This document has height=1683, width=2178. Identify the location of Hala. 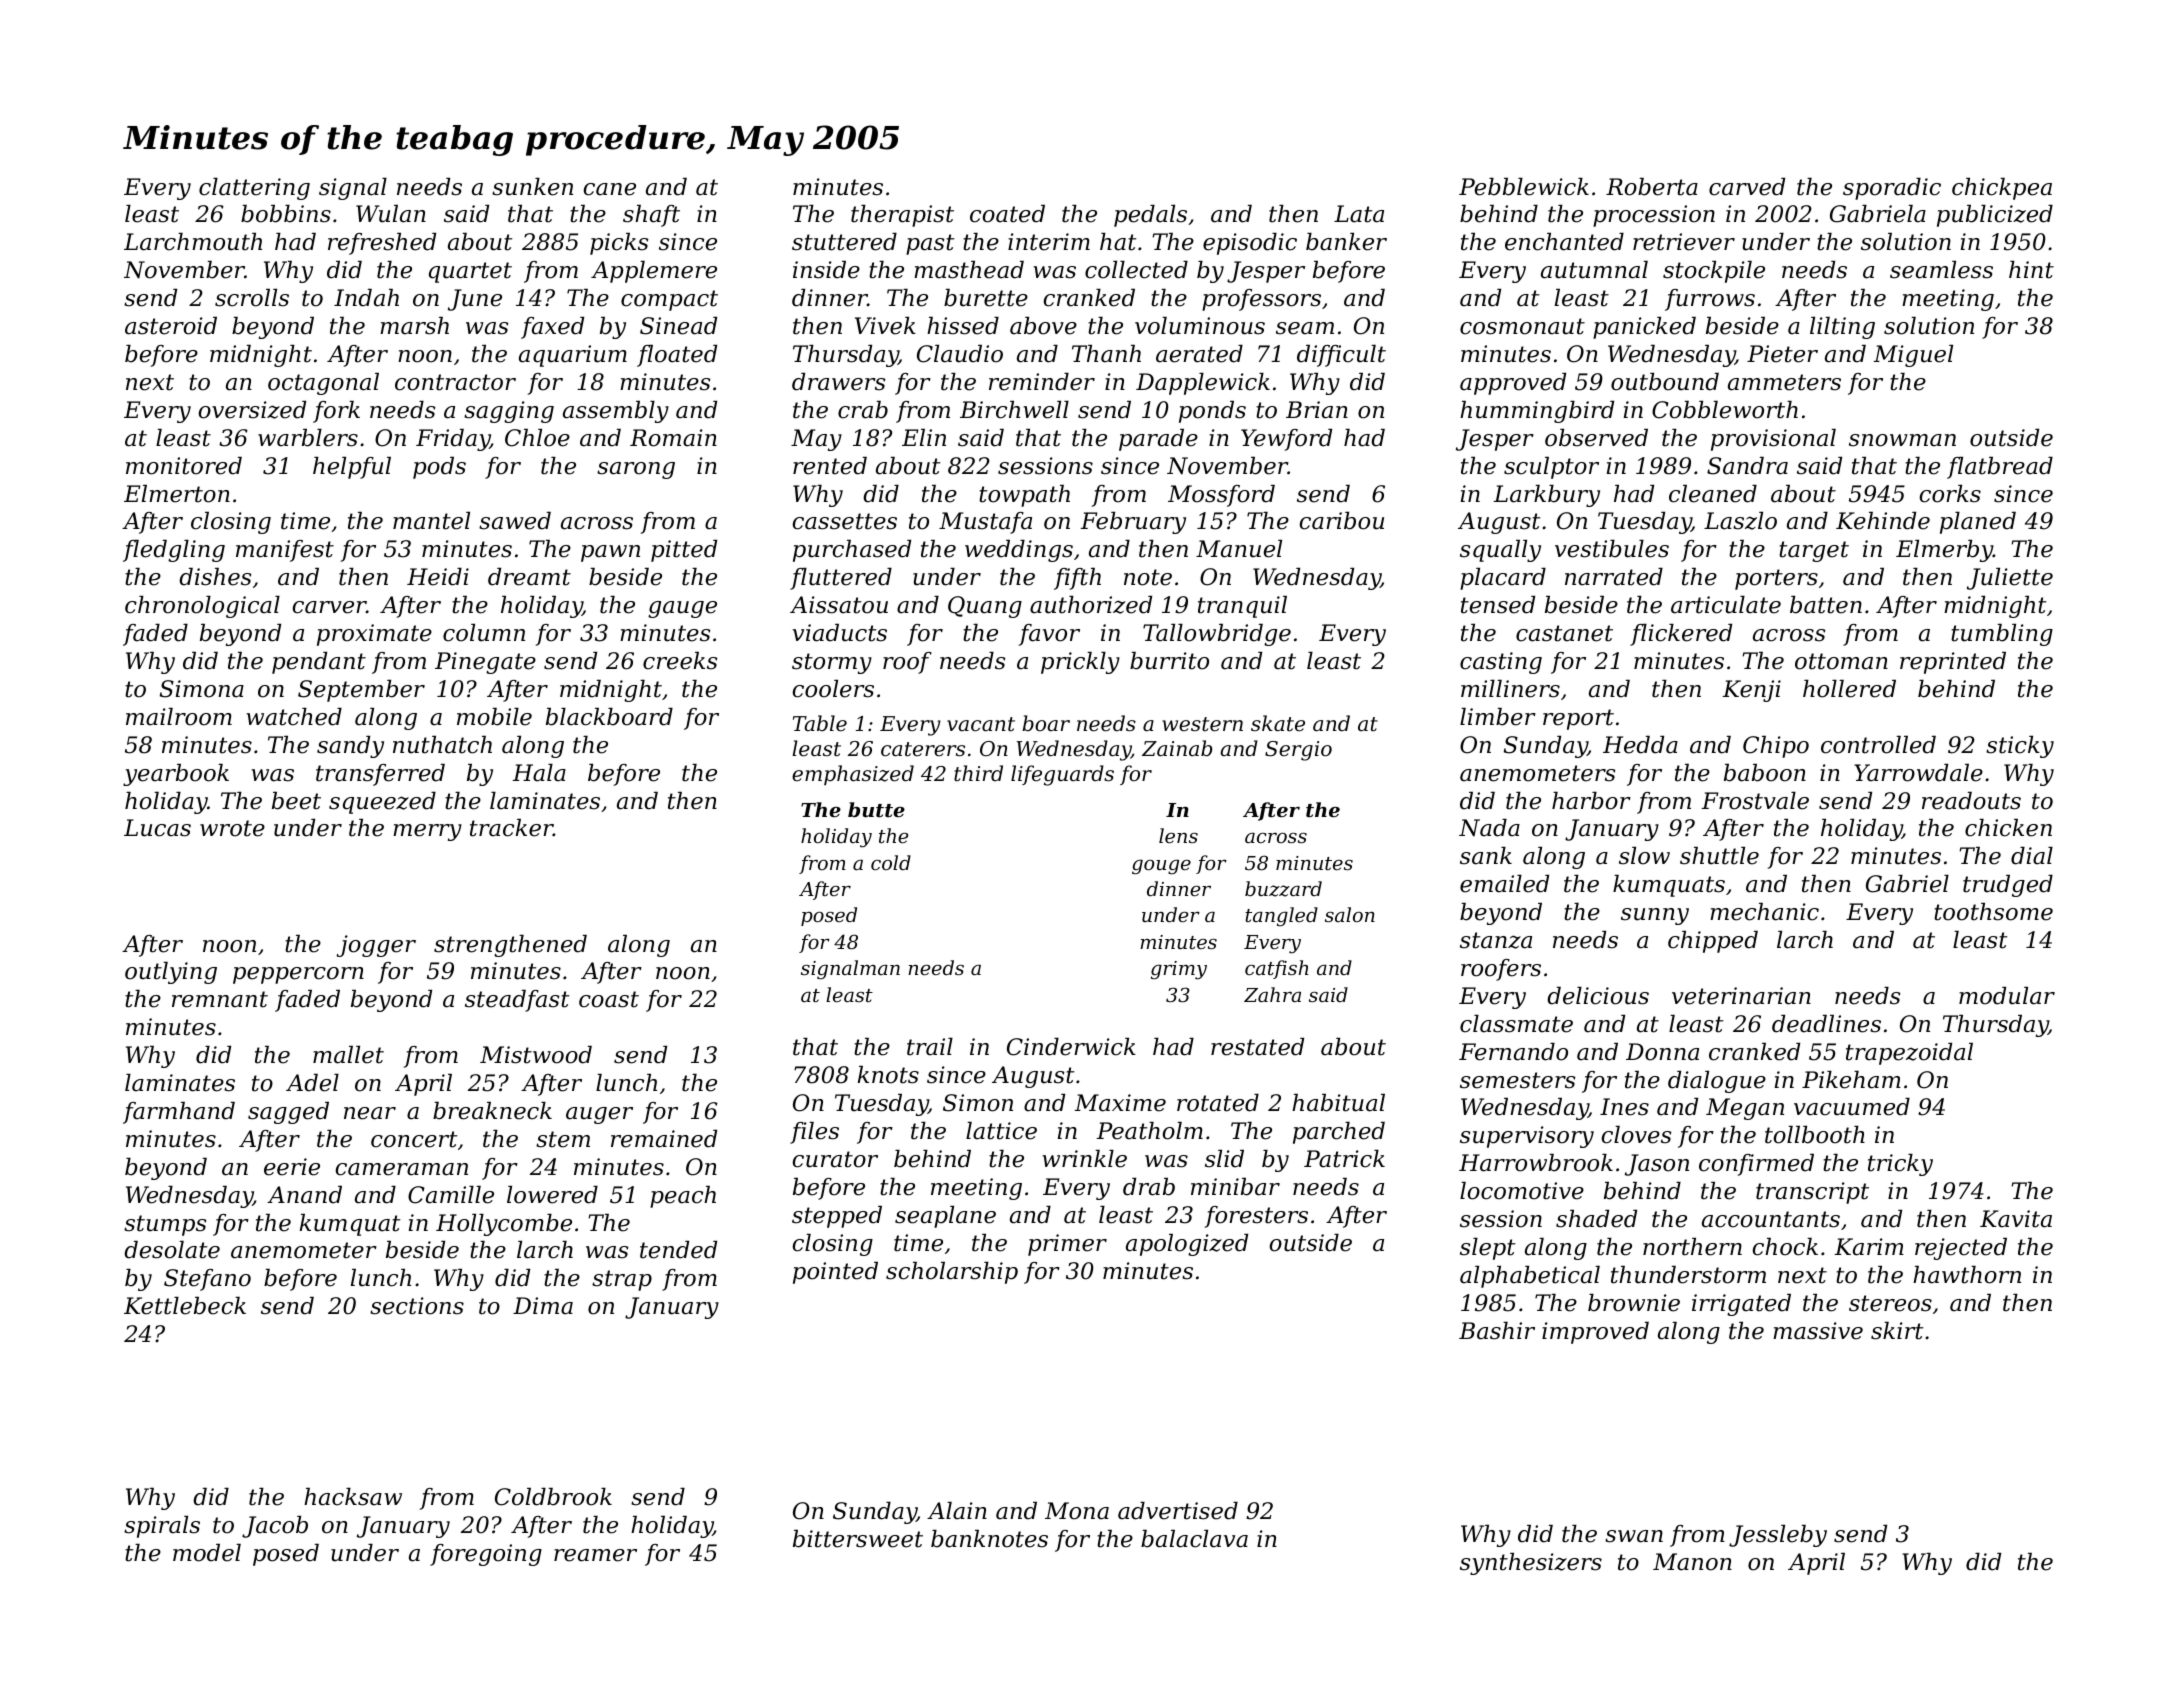
(539, 773).
